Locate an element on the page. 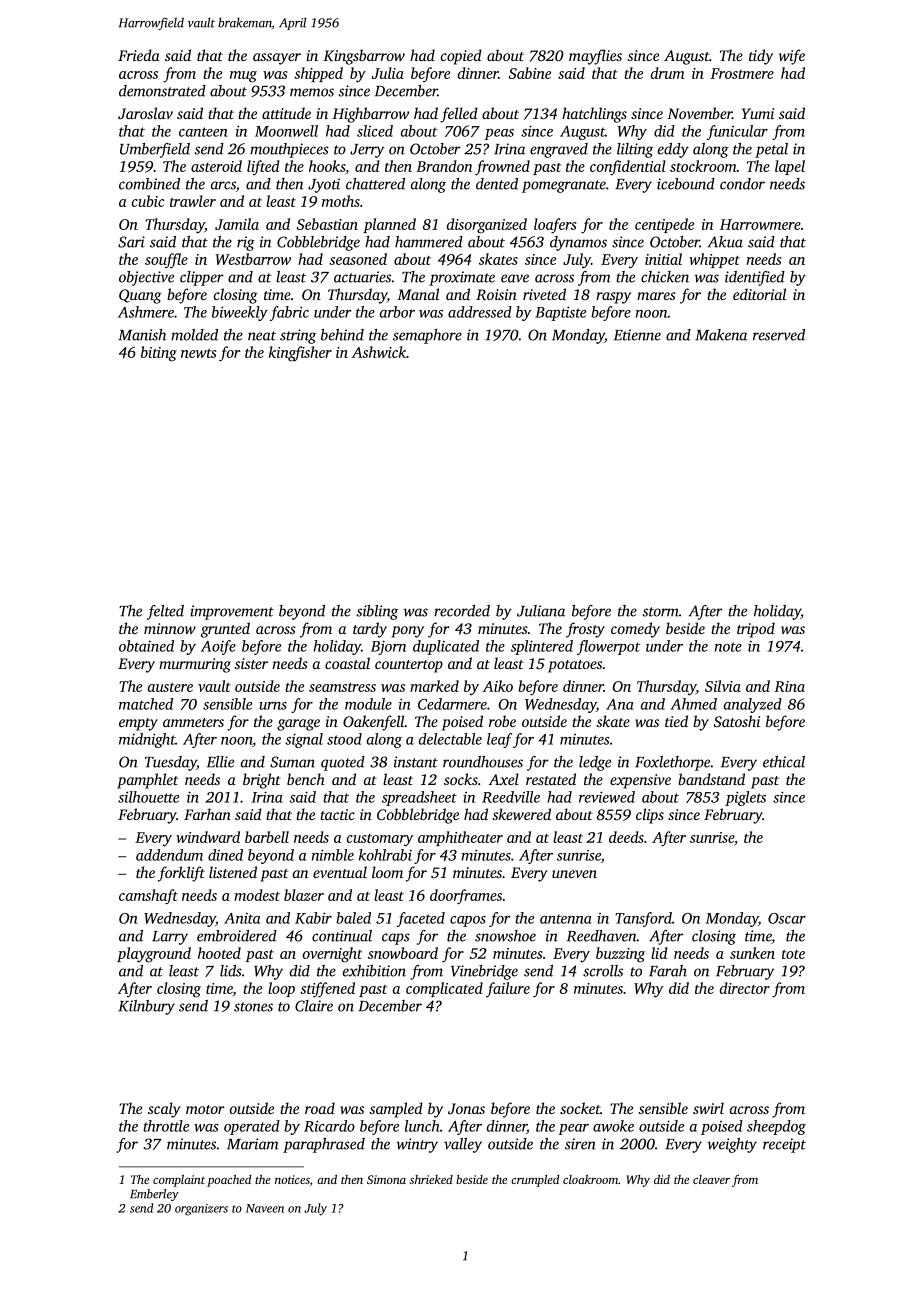  Baptiste is located at coordinates (560, 313).
